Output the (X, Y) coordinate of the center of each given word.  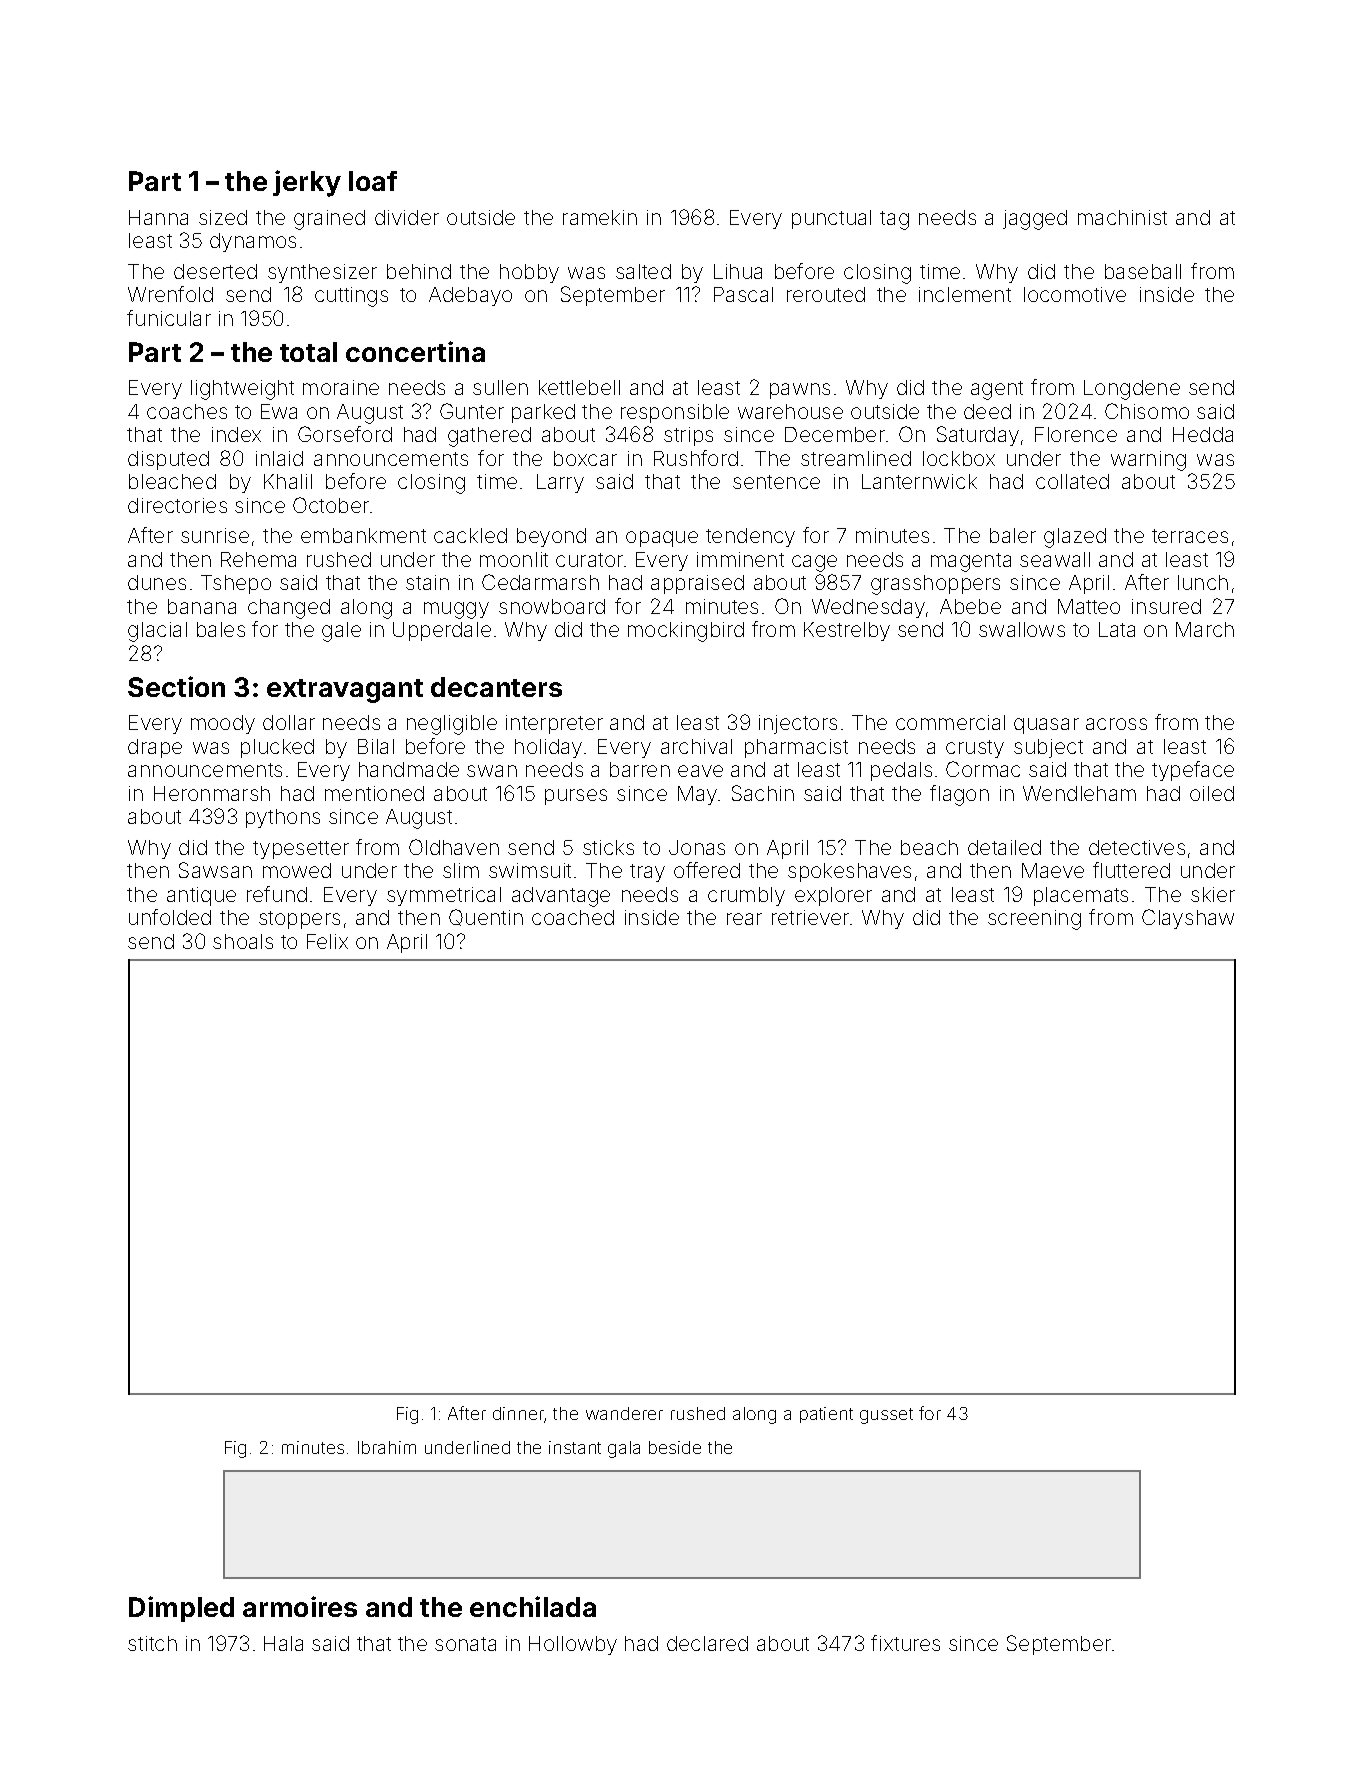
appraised (697, 584)
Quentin (486, 917)
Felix (327, 941)
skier (1213, 894)
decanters (496, 687)
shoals (243, 941)
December (835, 434)
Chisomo (1147, 411)
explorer (833, 896)
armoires (300, 1606)
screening (1034, 920)
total (308, 352)
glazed (1075, 538)
